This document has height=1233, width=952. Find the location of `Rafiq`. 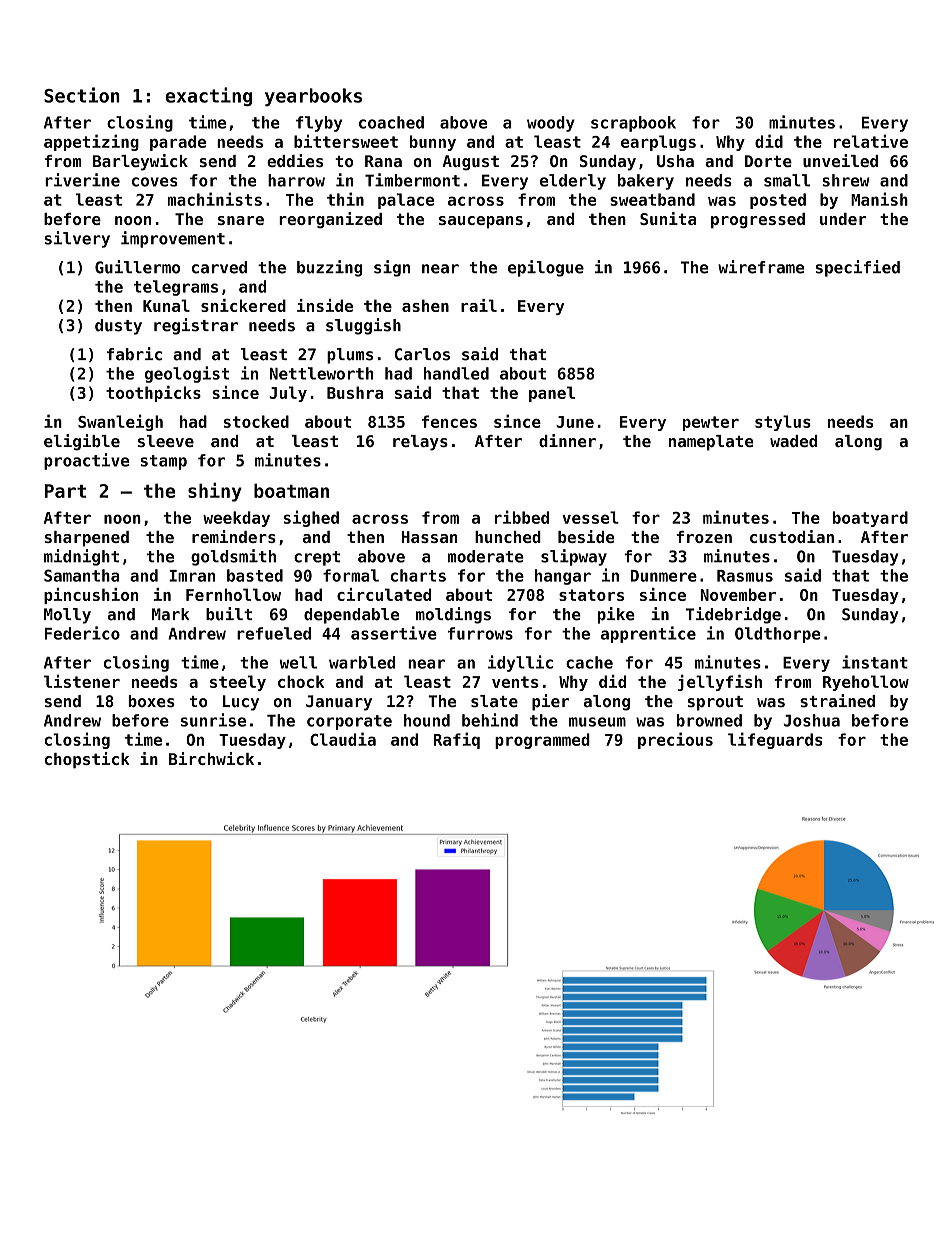

Rafiq is located at coordinates (457, 740).
